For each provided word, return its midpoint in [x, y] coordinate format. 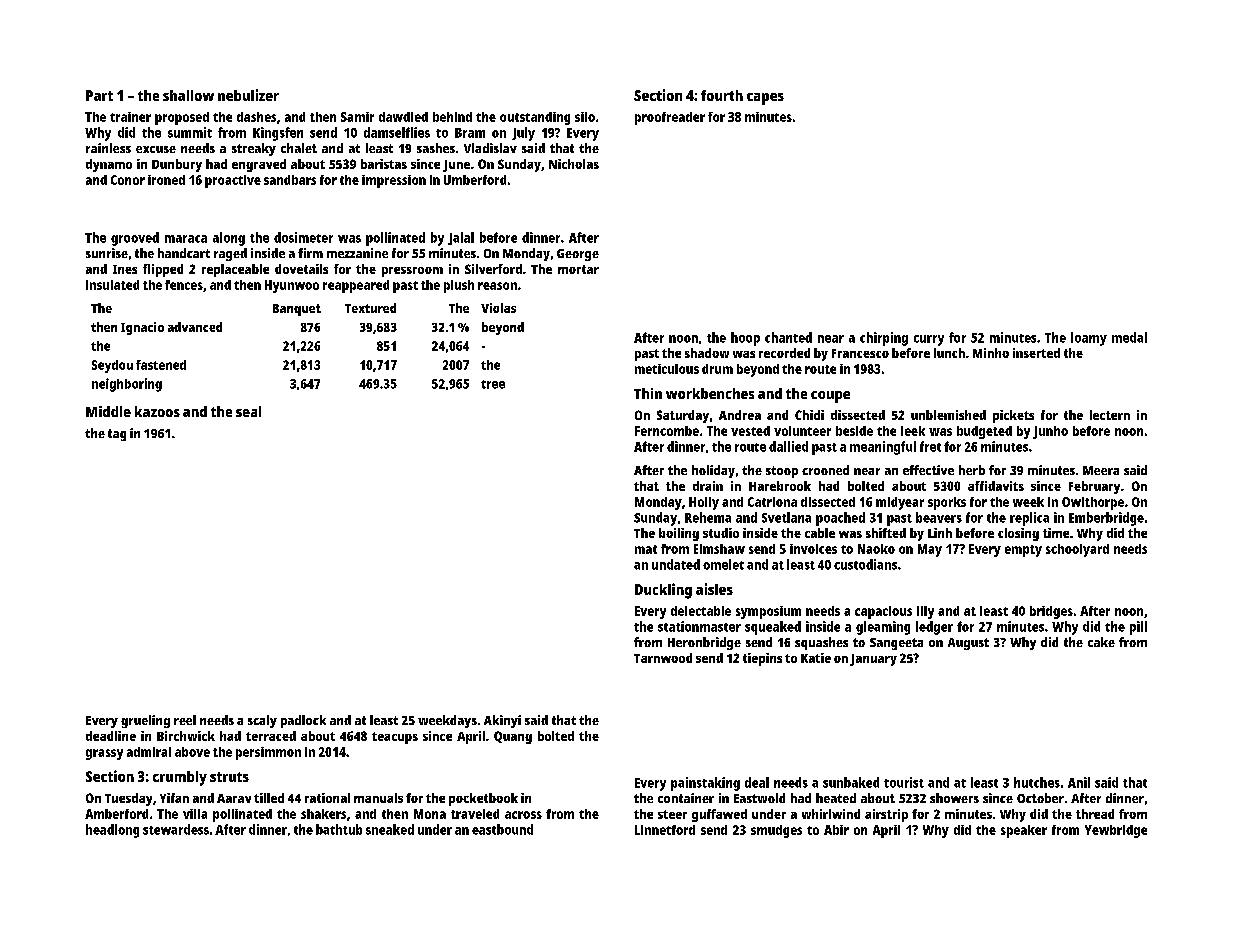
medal [1129, 337]
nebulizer [248, 95]
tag [117, 435]
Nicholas [574, 164]
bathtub [339, 829]
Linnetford [665, 830]
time [1056, 533]
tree [493, 384]
